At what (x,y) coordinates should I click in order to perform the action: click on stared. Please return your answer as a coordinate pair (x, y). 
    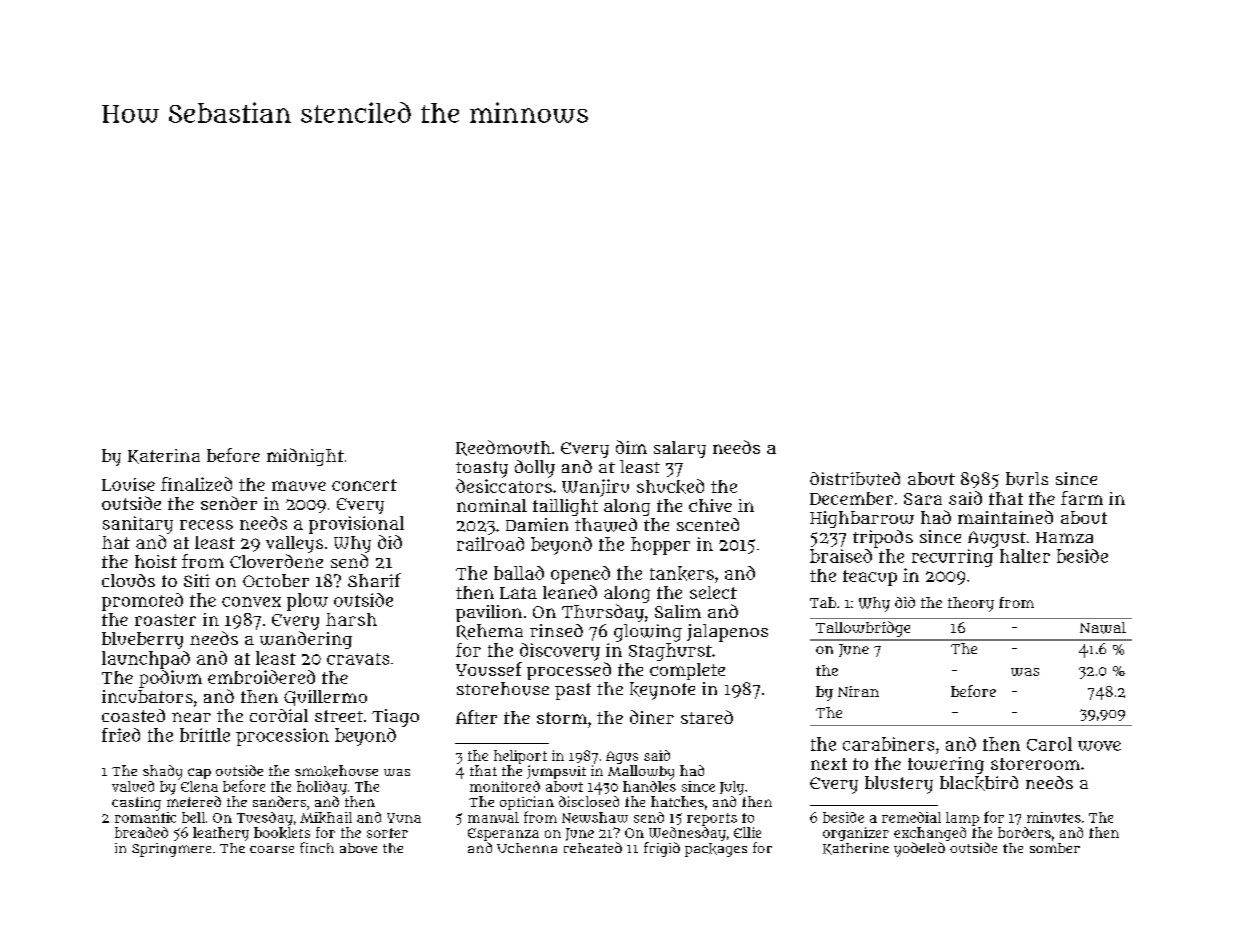
    Looking at the image, I should click on (707, 717).
